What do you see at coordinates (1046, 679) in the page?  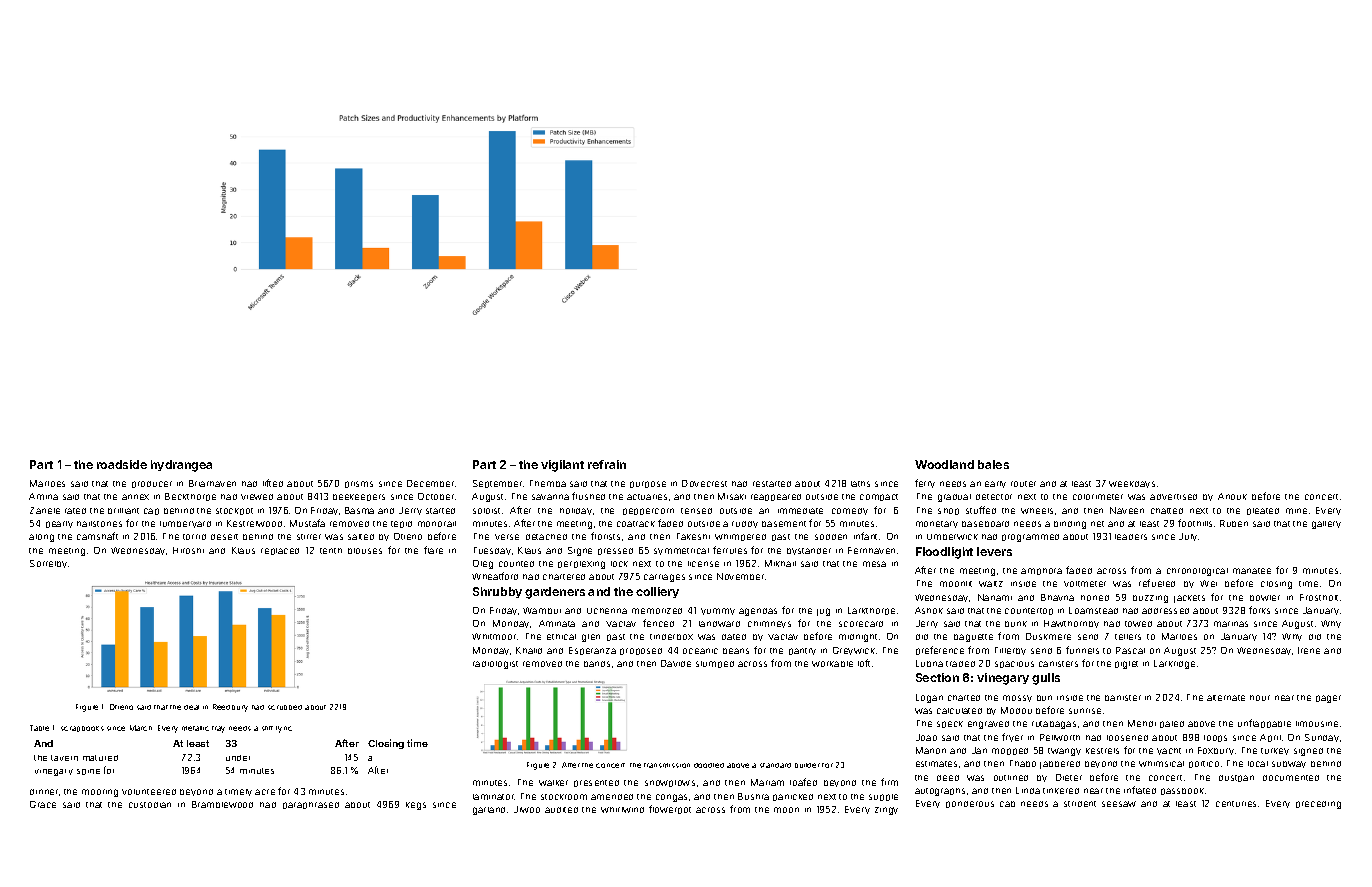 I see `gulls` at bounding box center [1046, 679].
